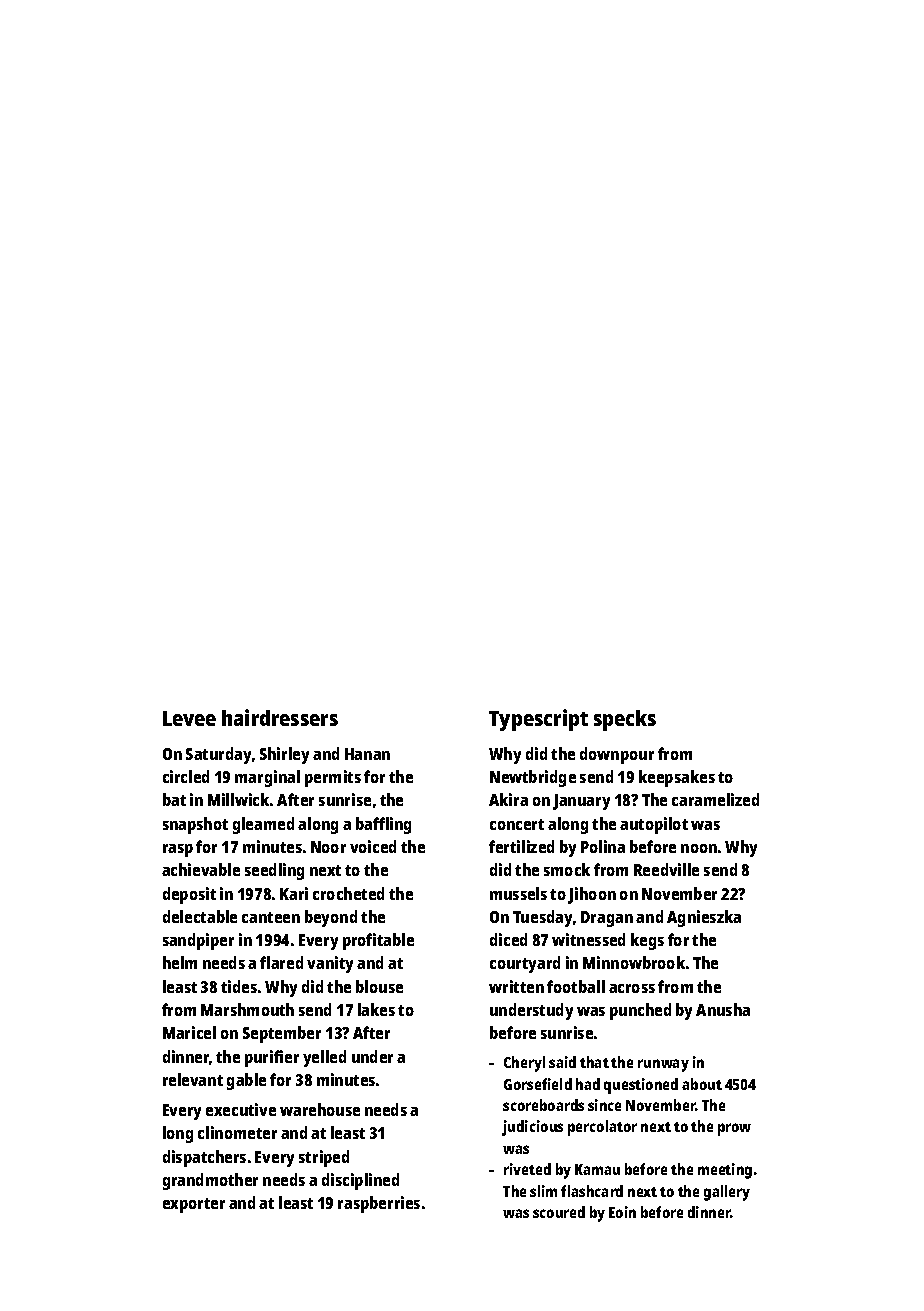  Describe the element at coordinates (280, 717) in the image. I see `hairdressers` at that location.
